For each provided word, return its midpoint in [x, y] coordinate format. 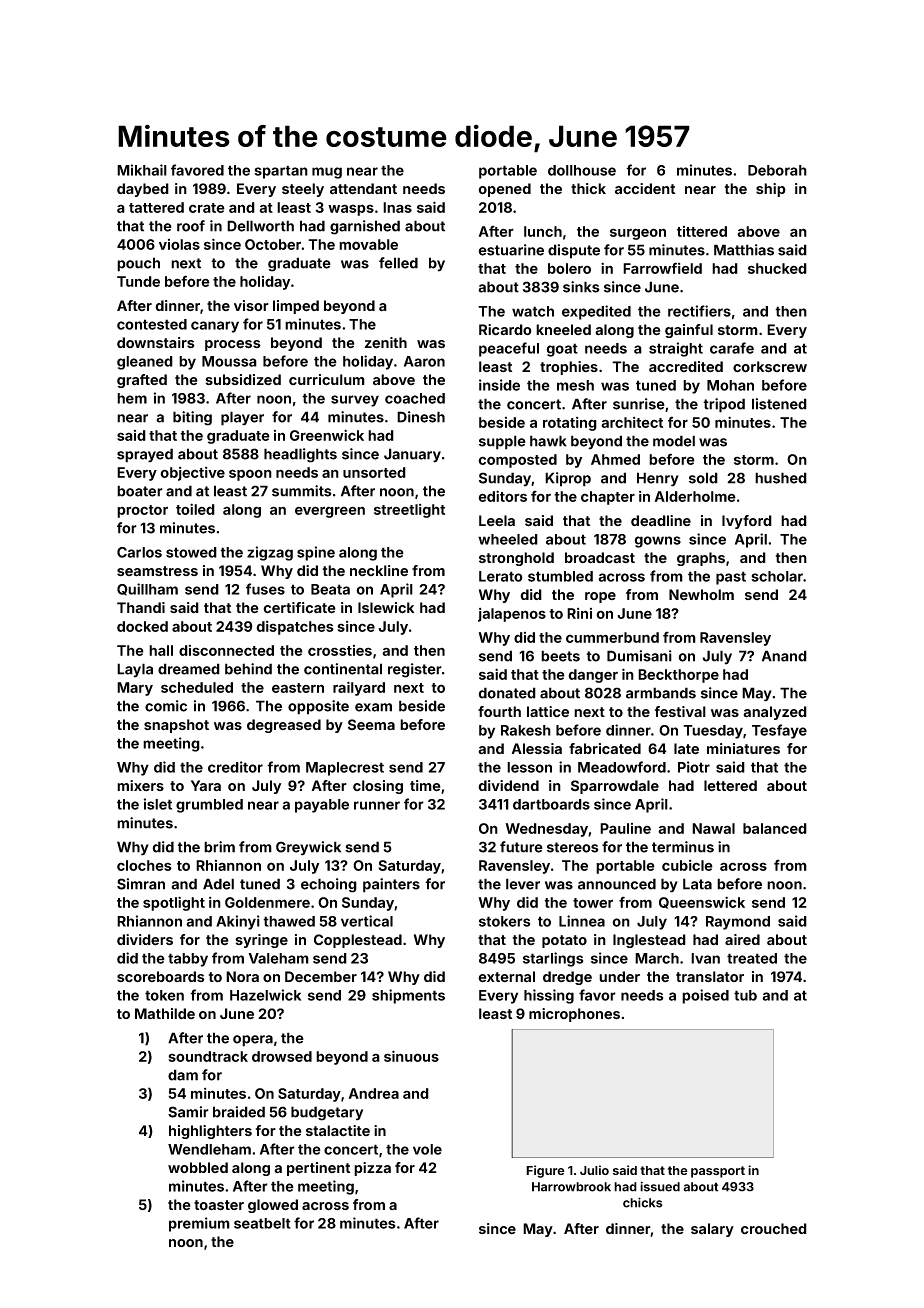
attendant [363, 189]
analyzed [775, 713]
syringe [261, 941]
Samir [188, 1112]
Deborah [777, 170]
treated [752, 958]
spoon [250, 475]
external [506, 977]
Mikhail [142, 170]
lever [523, 884]
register [415, 670]
